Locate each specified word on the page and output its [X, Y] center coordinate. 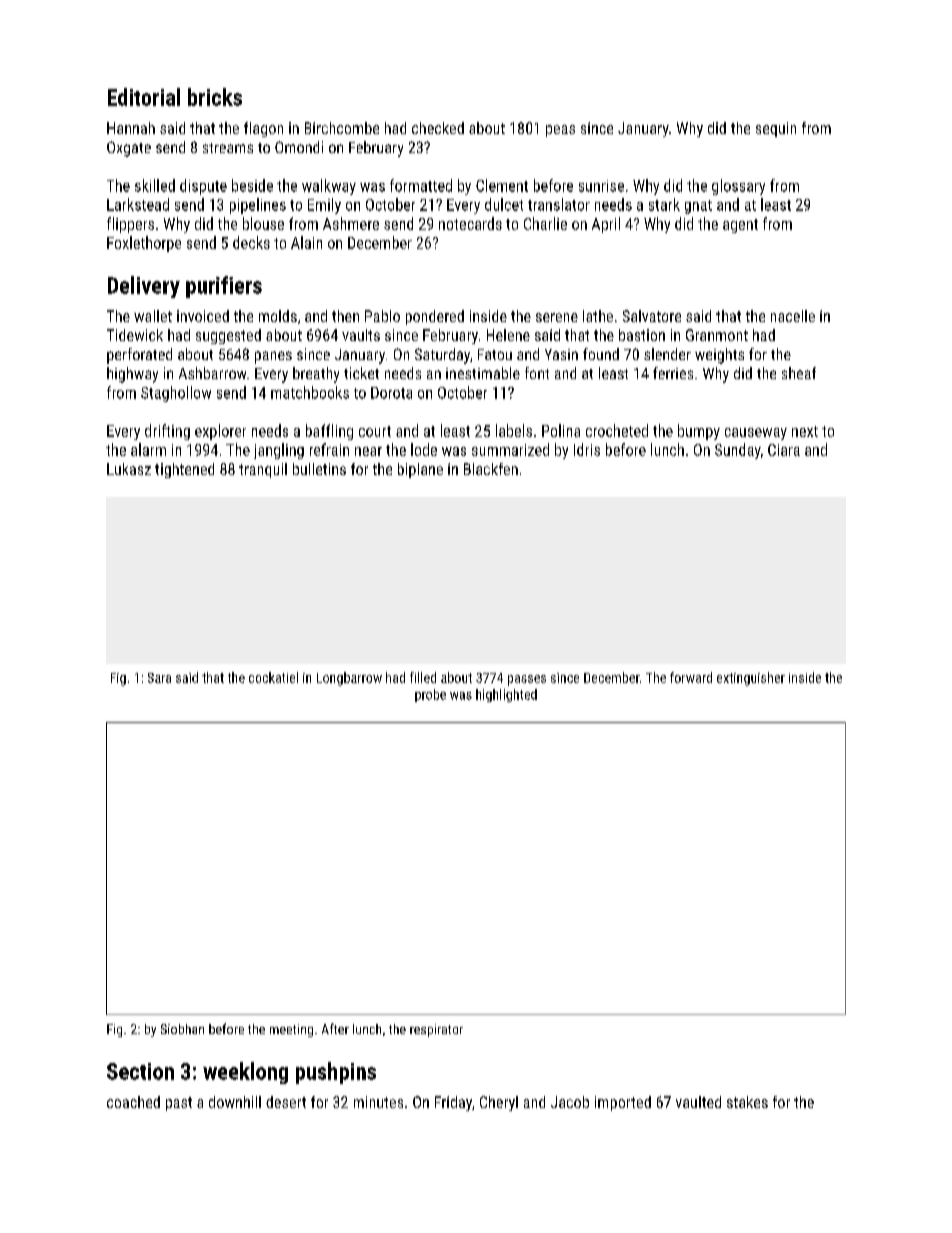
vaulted [698, 1102]
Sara [159, 678]
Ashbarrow [212, 373]
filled [423, 677]
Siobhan [182, 1029]
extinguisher [751, 679]
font [537, 373]
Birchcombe [342, 128]
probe [430, 695]
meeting [291, 1030]
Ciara [784, 450]
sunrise [601, 186]
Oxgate [129, 149]
